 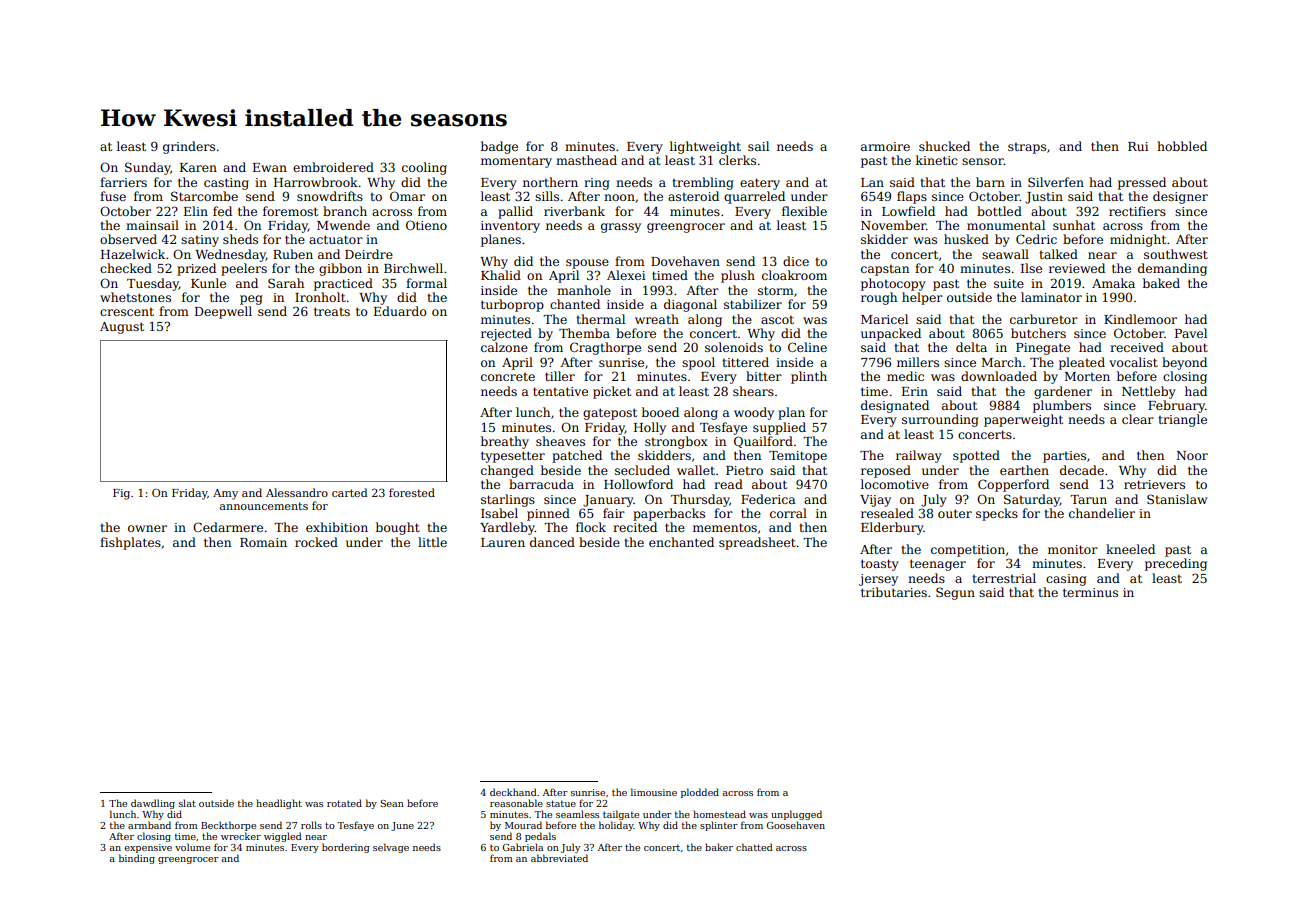 What do you see at coordinates (705, 147) in the screenshot?
I see `lightweight` at bounding box center [705, 147].
